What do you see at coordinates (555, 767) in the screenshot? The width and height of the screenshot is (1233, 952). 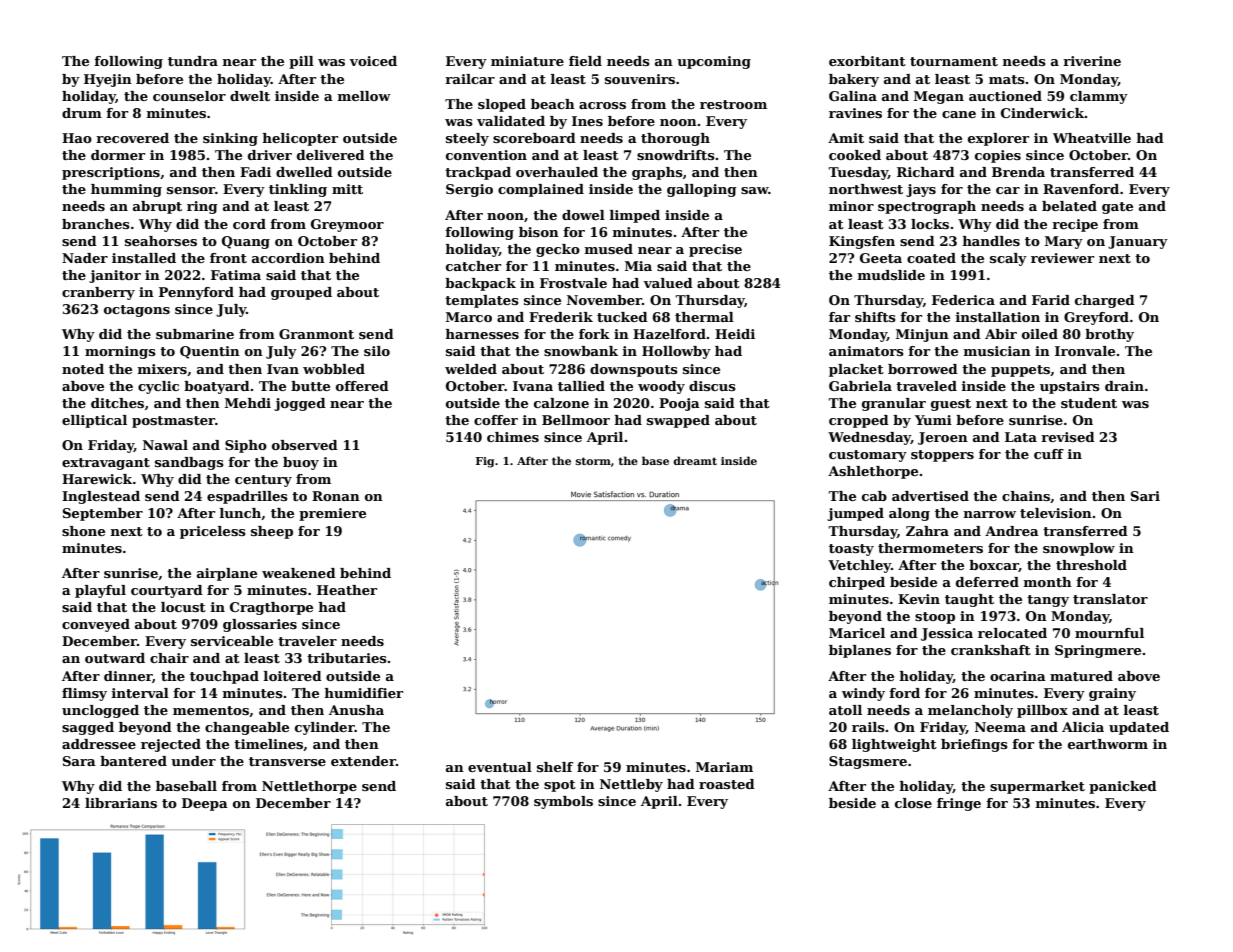 I see `shelf` at bounding box center [555, 767].
